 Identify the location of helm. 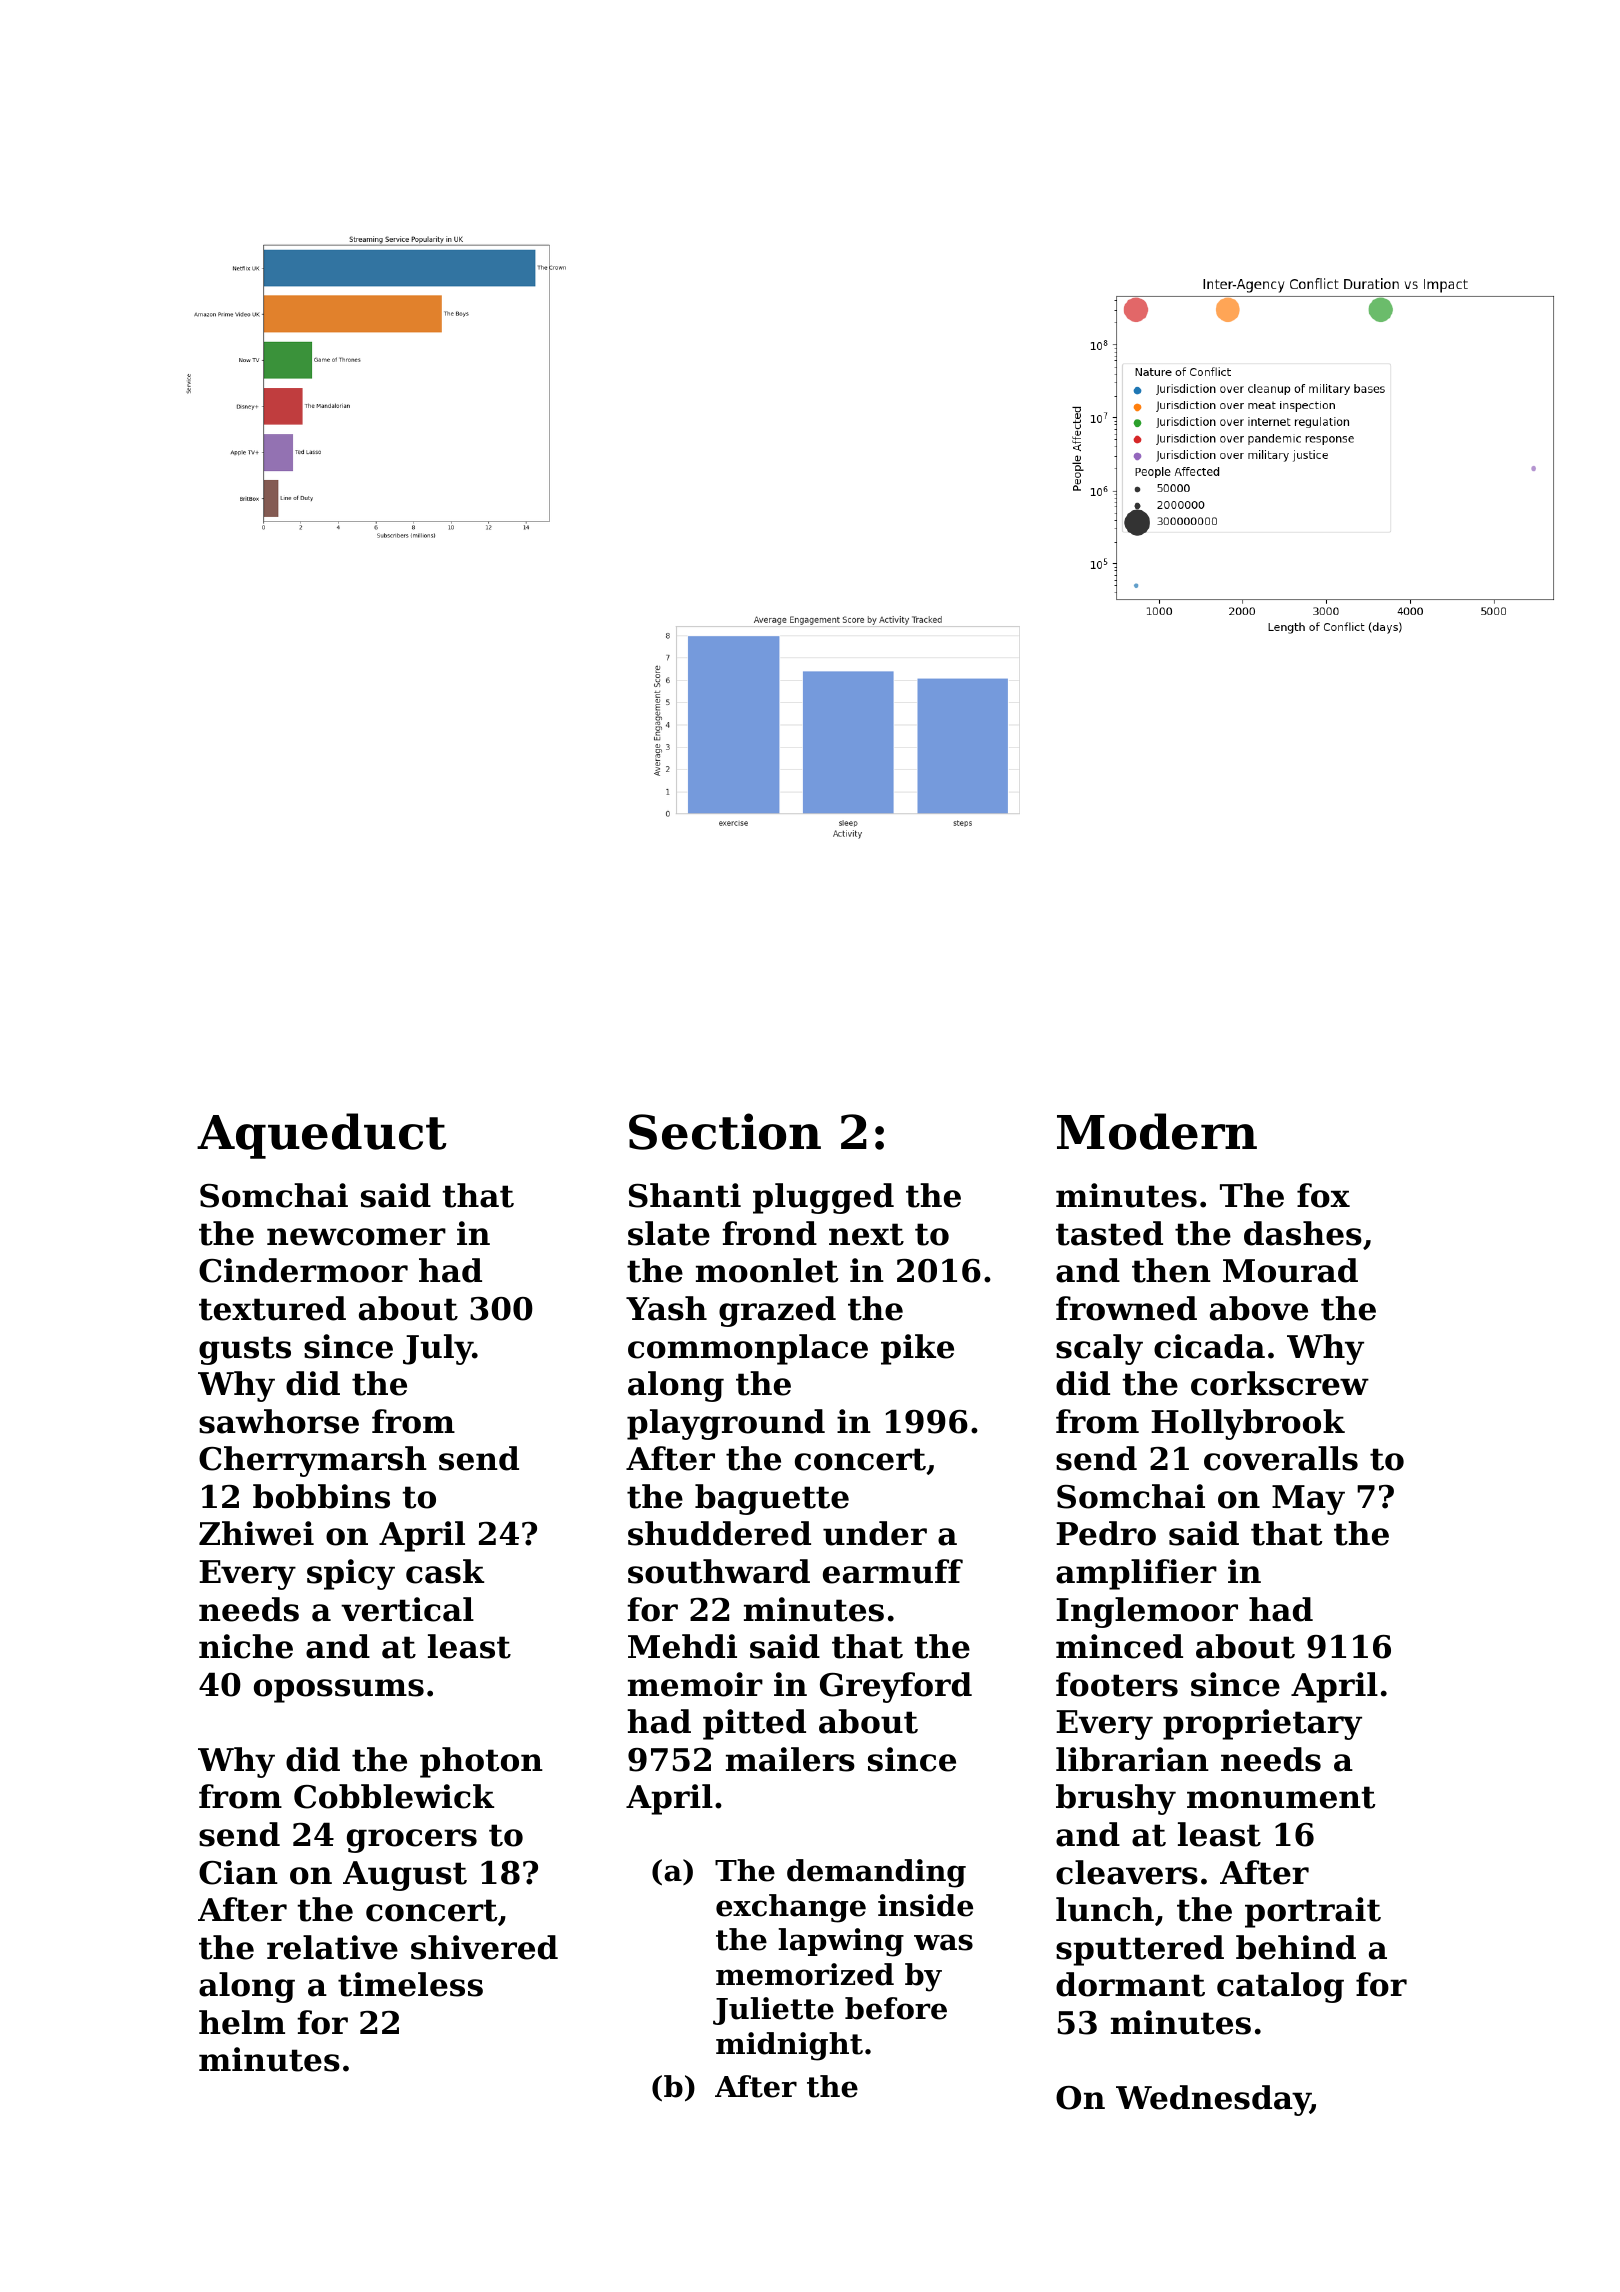
(242, 2022).
